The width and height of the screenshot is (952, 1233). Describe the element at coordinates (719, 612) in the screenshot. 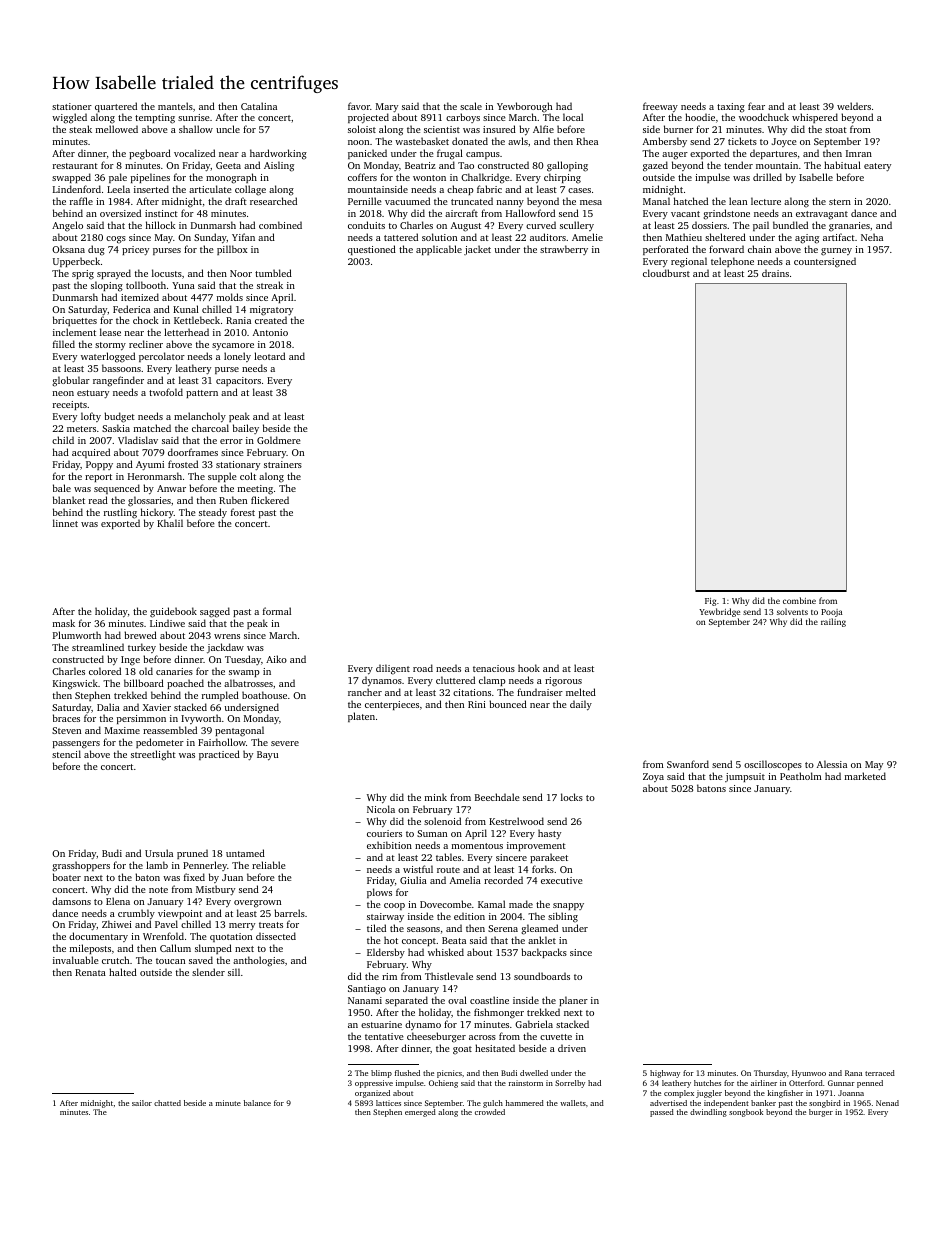

I see `Yewbridge` at that location.
